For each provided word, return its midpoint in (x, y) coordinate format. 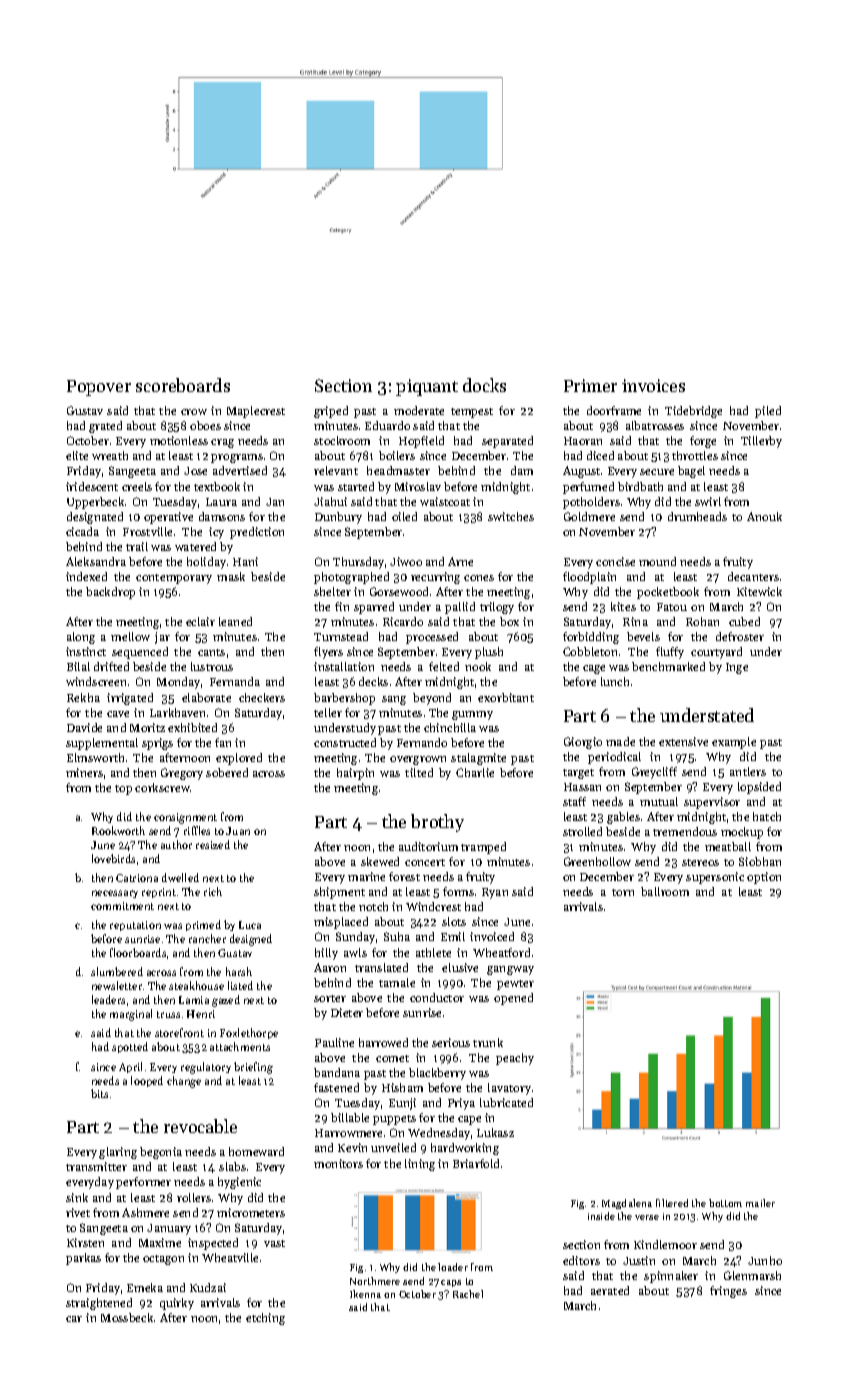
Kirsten (85, 1242)
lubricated (506, 1102)
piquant (427, 387)
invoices (653, 385)
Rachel (468, 1294)
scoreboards (183, 385)
